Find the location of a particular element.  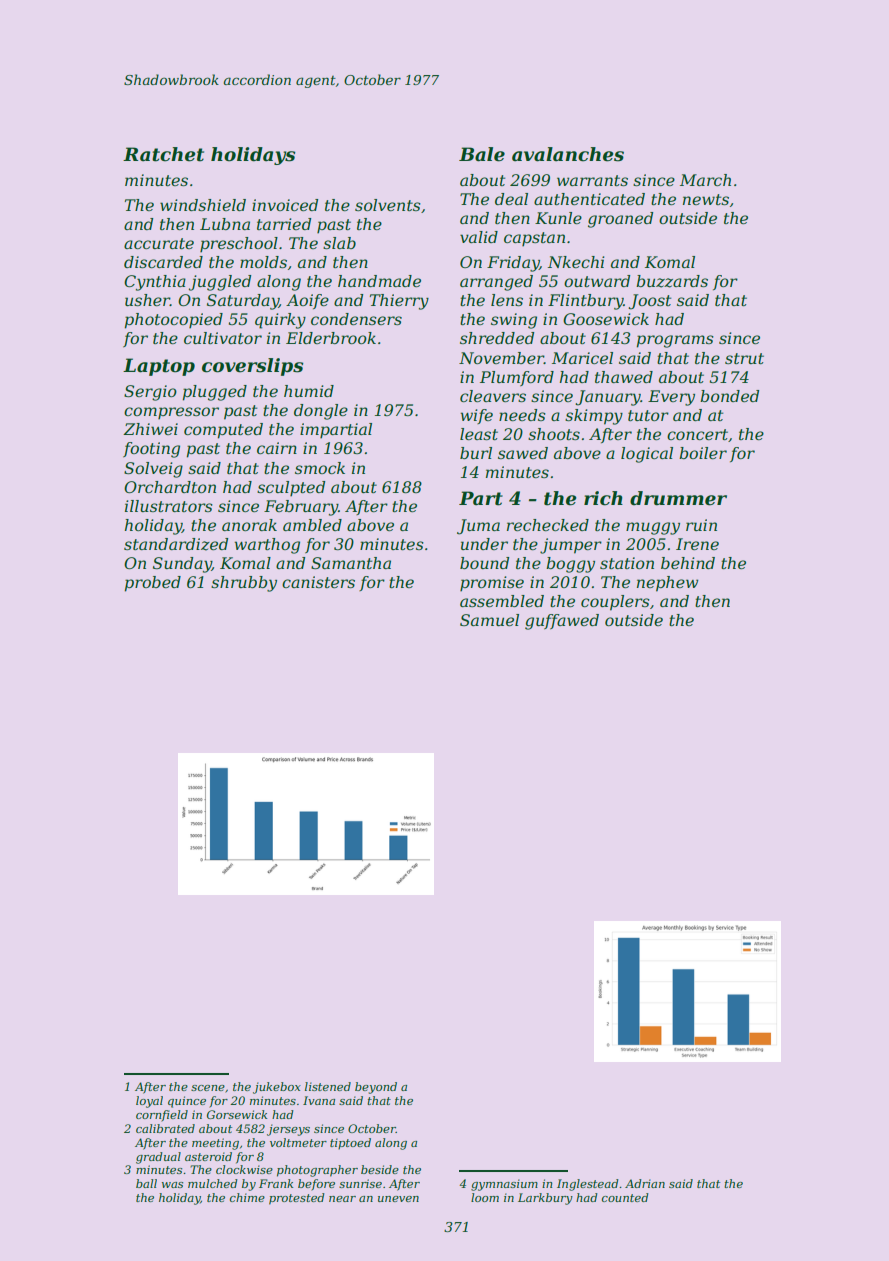

nephew is located at coordinates (668, 584).
